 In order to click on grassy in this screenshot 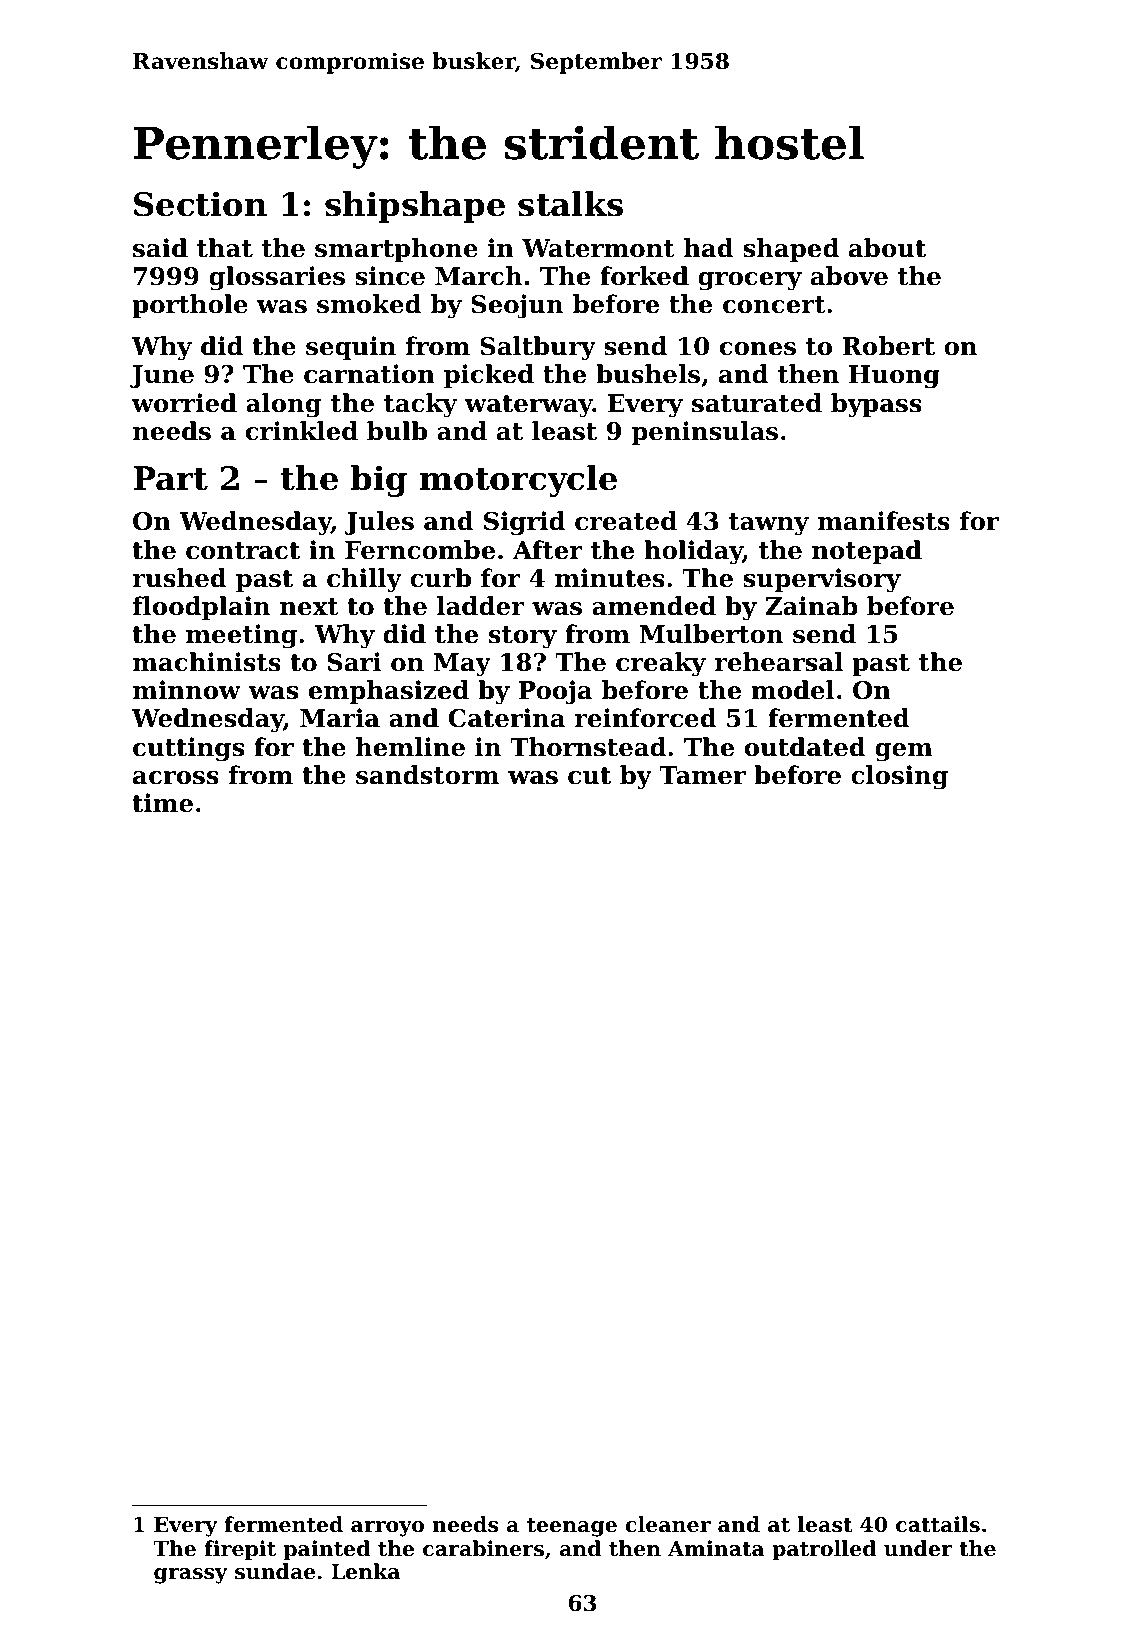, I will do `click(191, 1576)`.
